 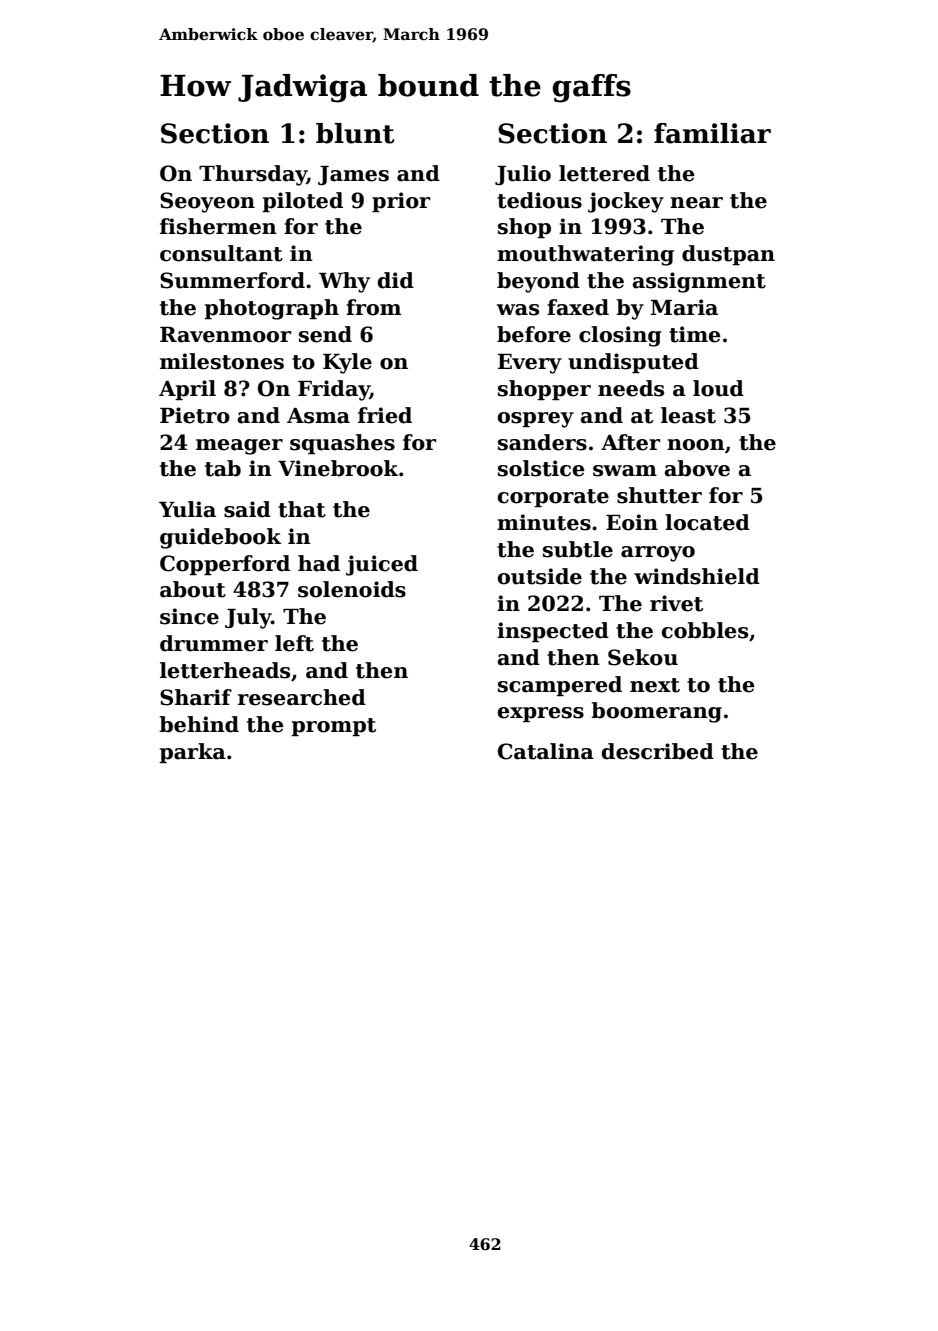 I want to click on above, so click(x=697, y=468).
